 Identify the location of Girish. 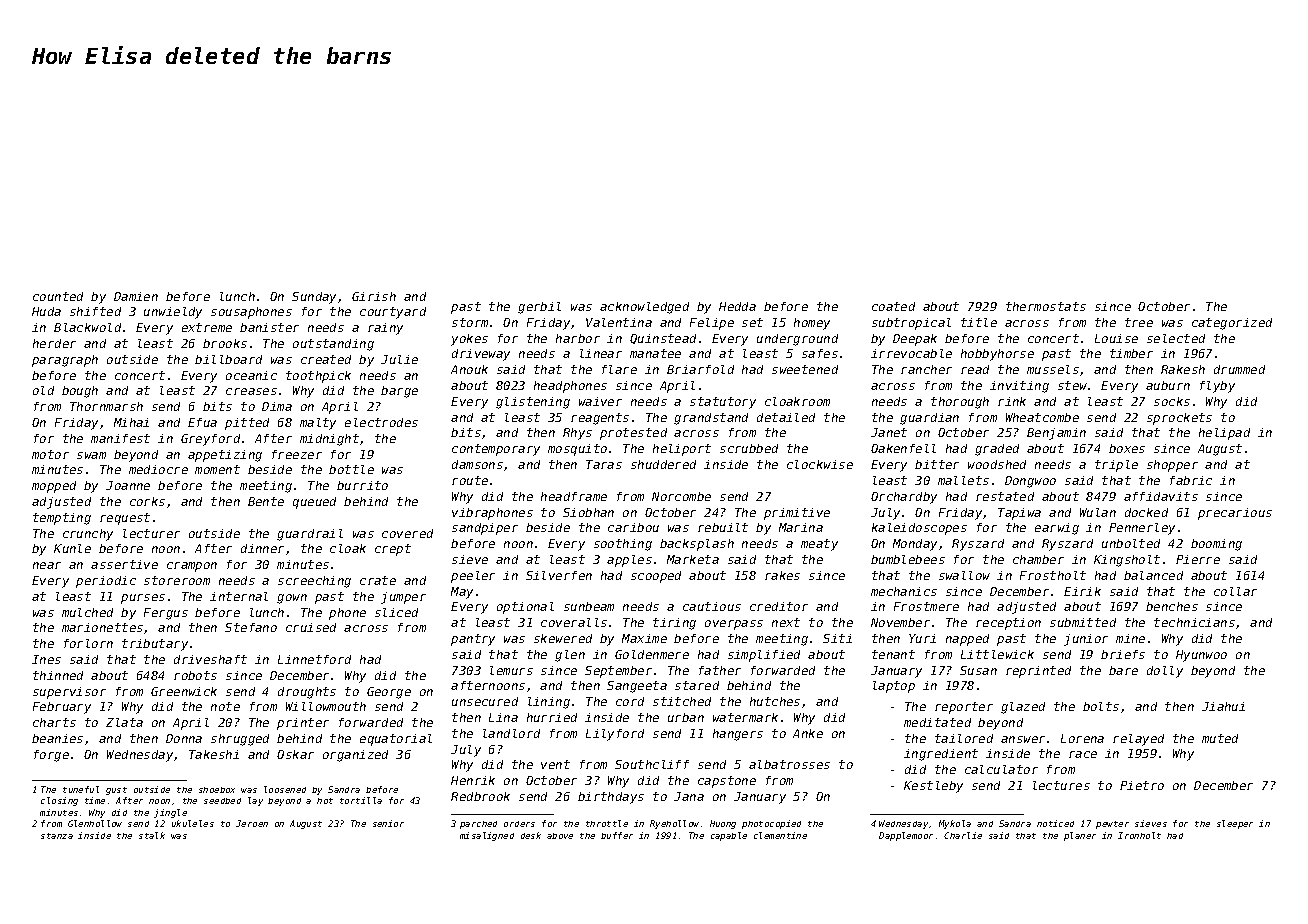
(374, 296).
